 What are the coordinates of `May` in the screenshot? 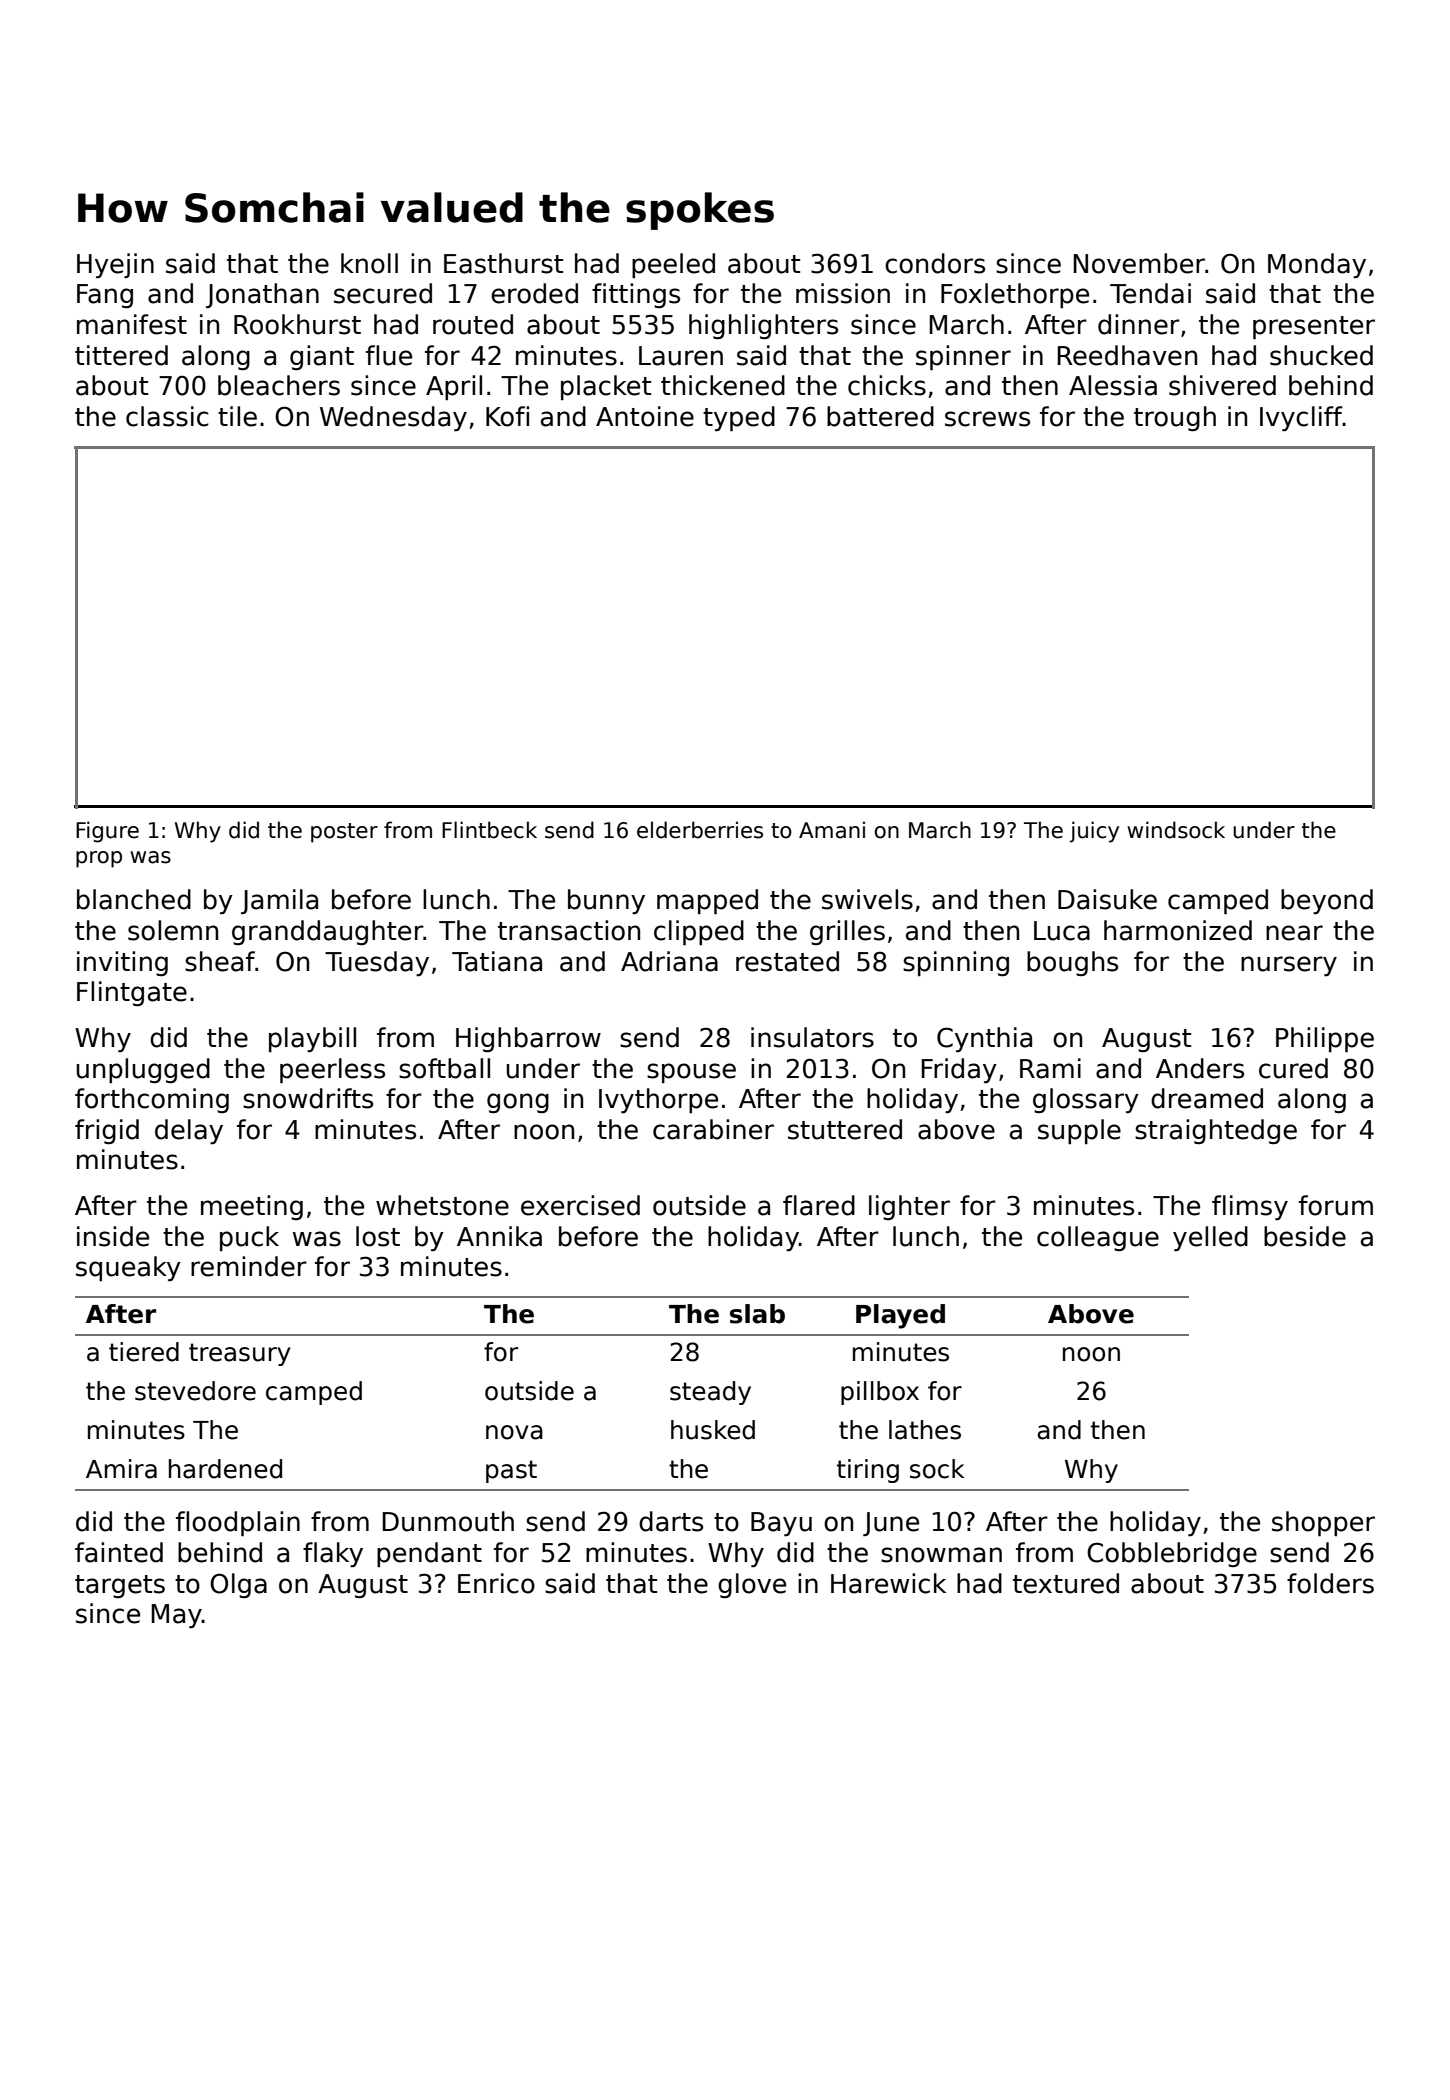 It's located at (176, 1616).
